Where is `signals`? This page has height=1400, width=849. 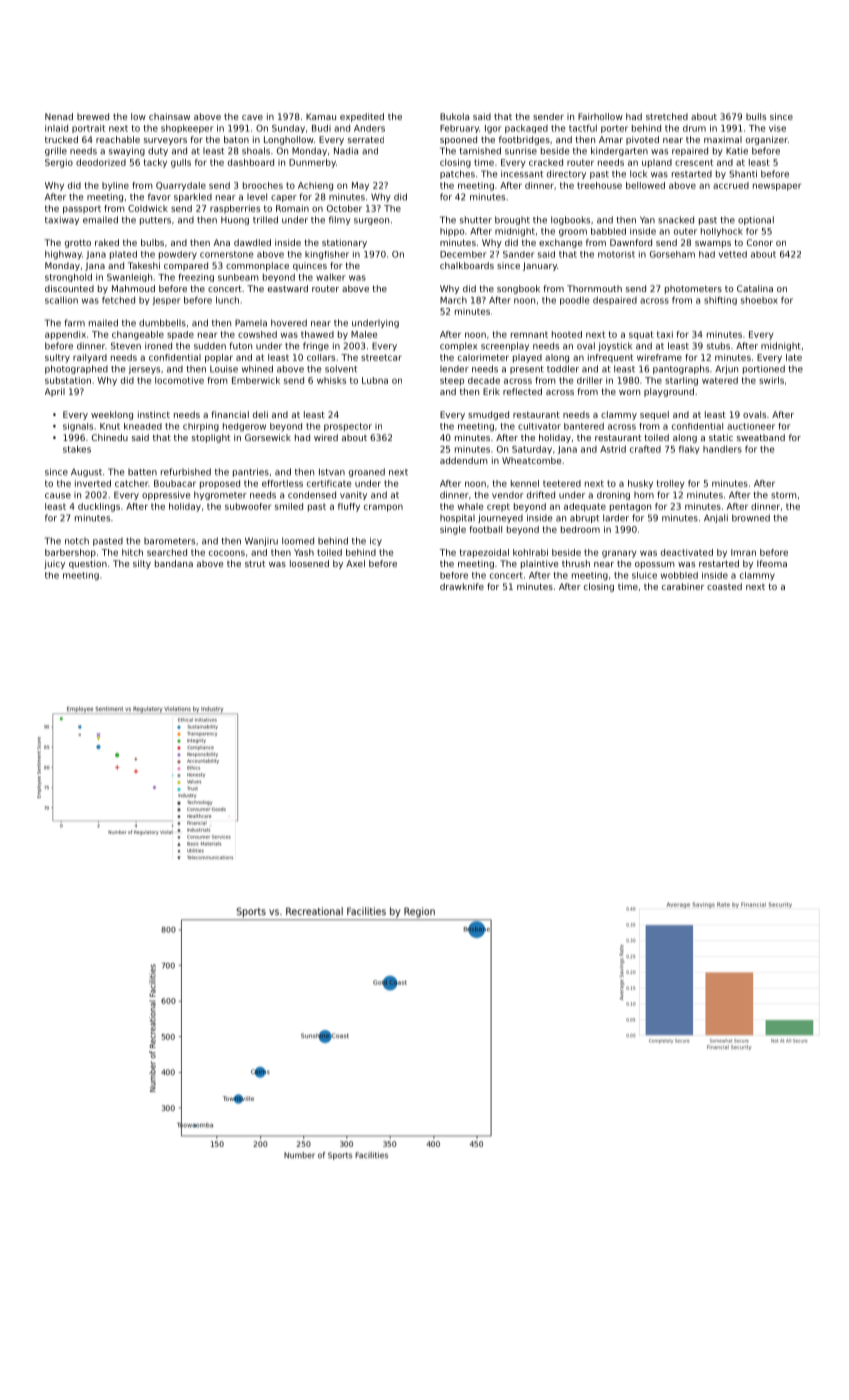 signals is located at coordinates (78, 427).
